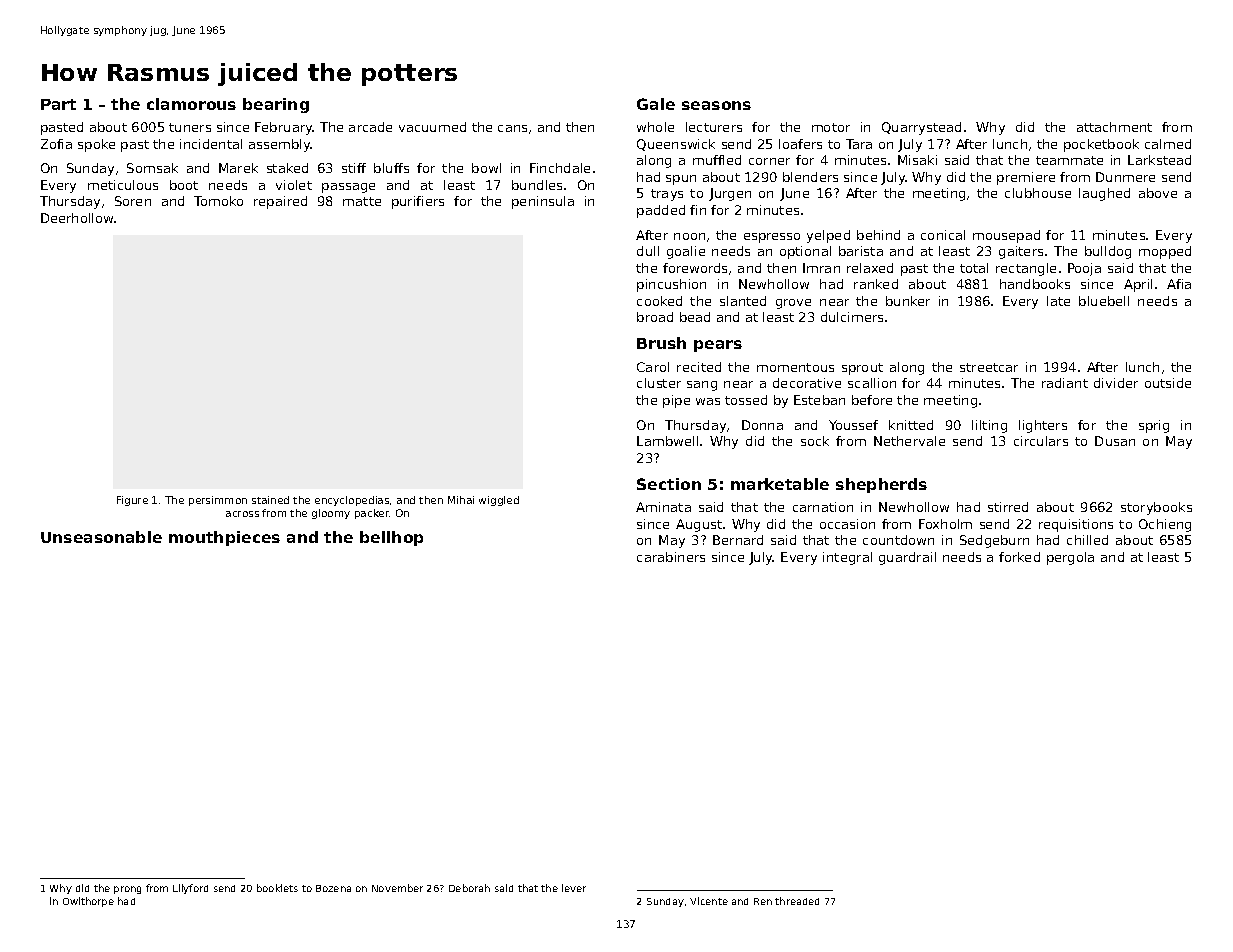  I want to click on Misaki, so click(917, 160).
